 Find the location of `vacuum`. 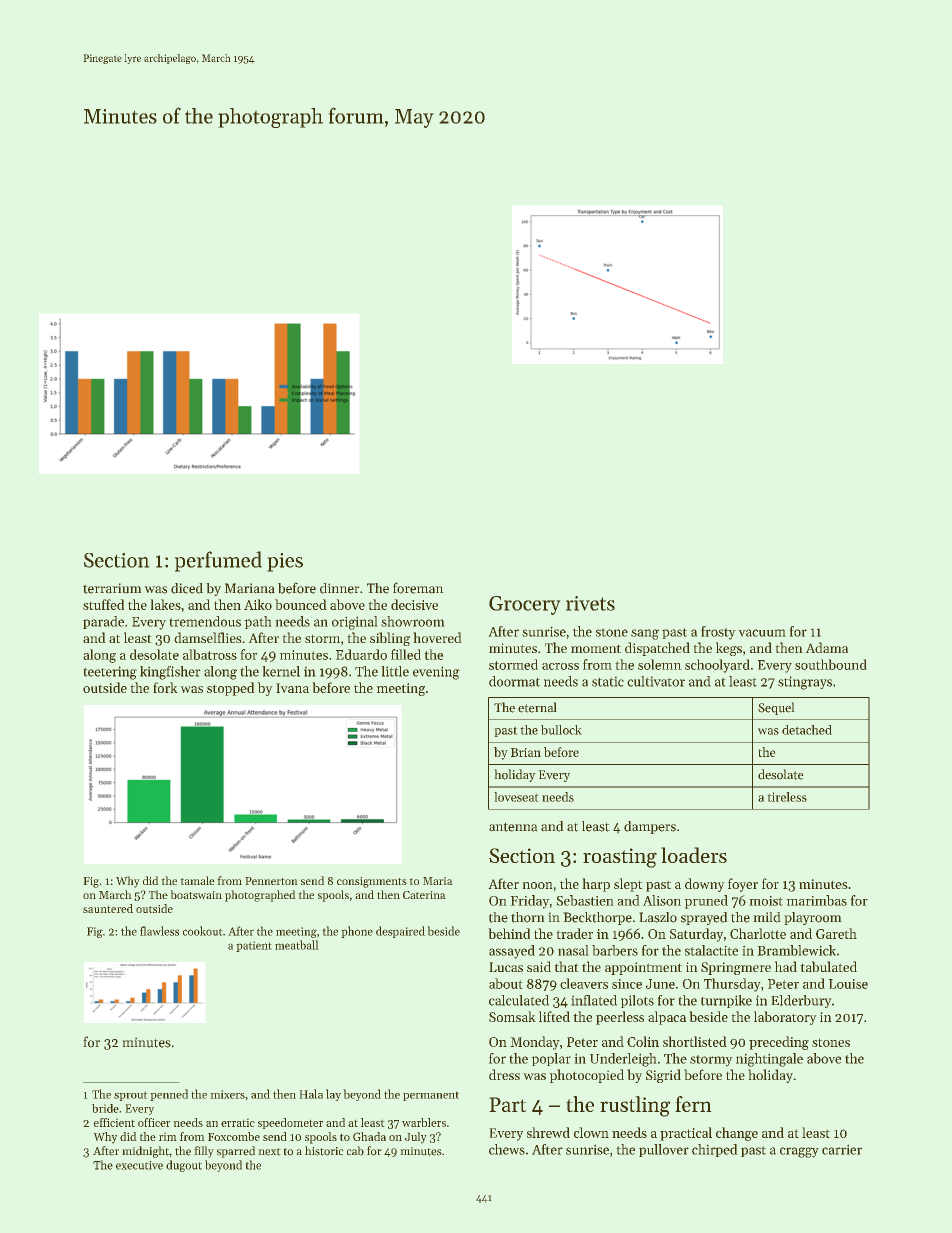

vacuum is located at coordinates (762, 633).
